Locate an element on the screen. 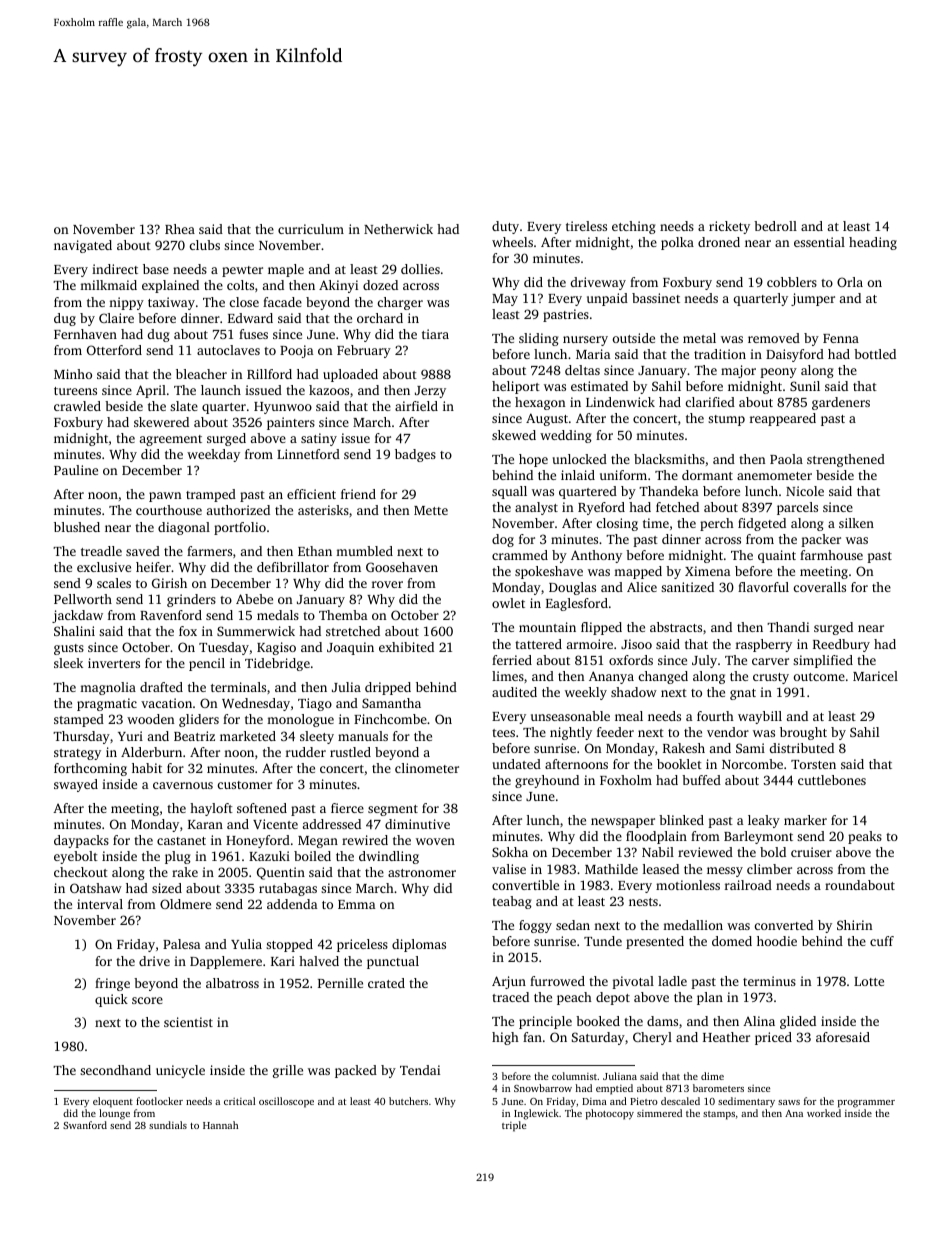  Rillford is located at coordinates (269, 374).
